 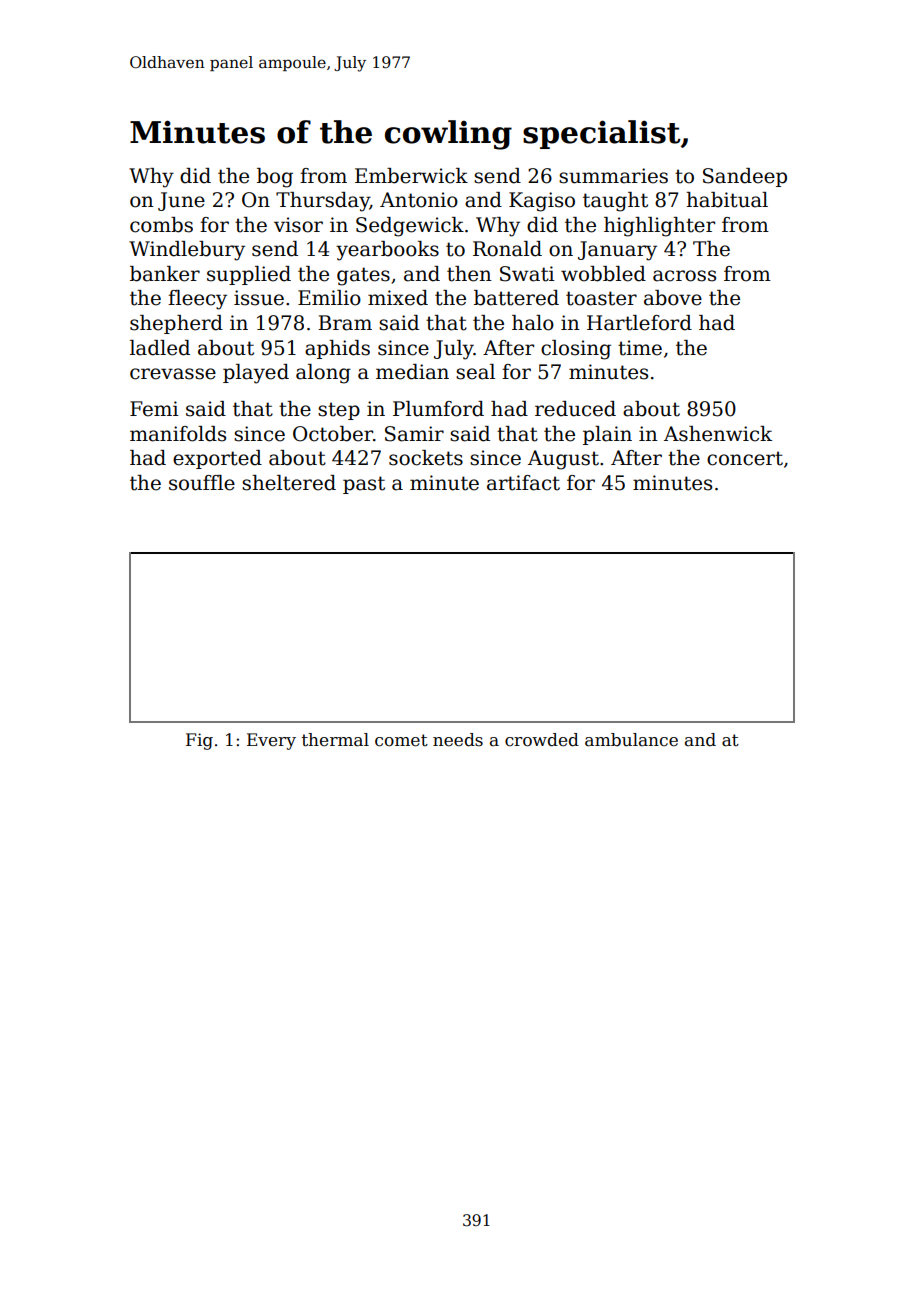 I want to click on June, so click(x=181, y=201).
